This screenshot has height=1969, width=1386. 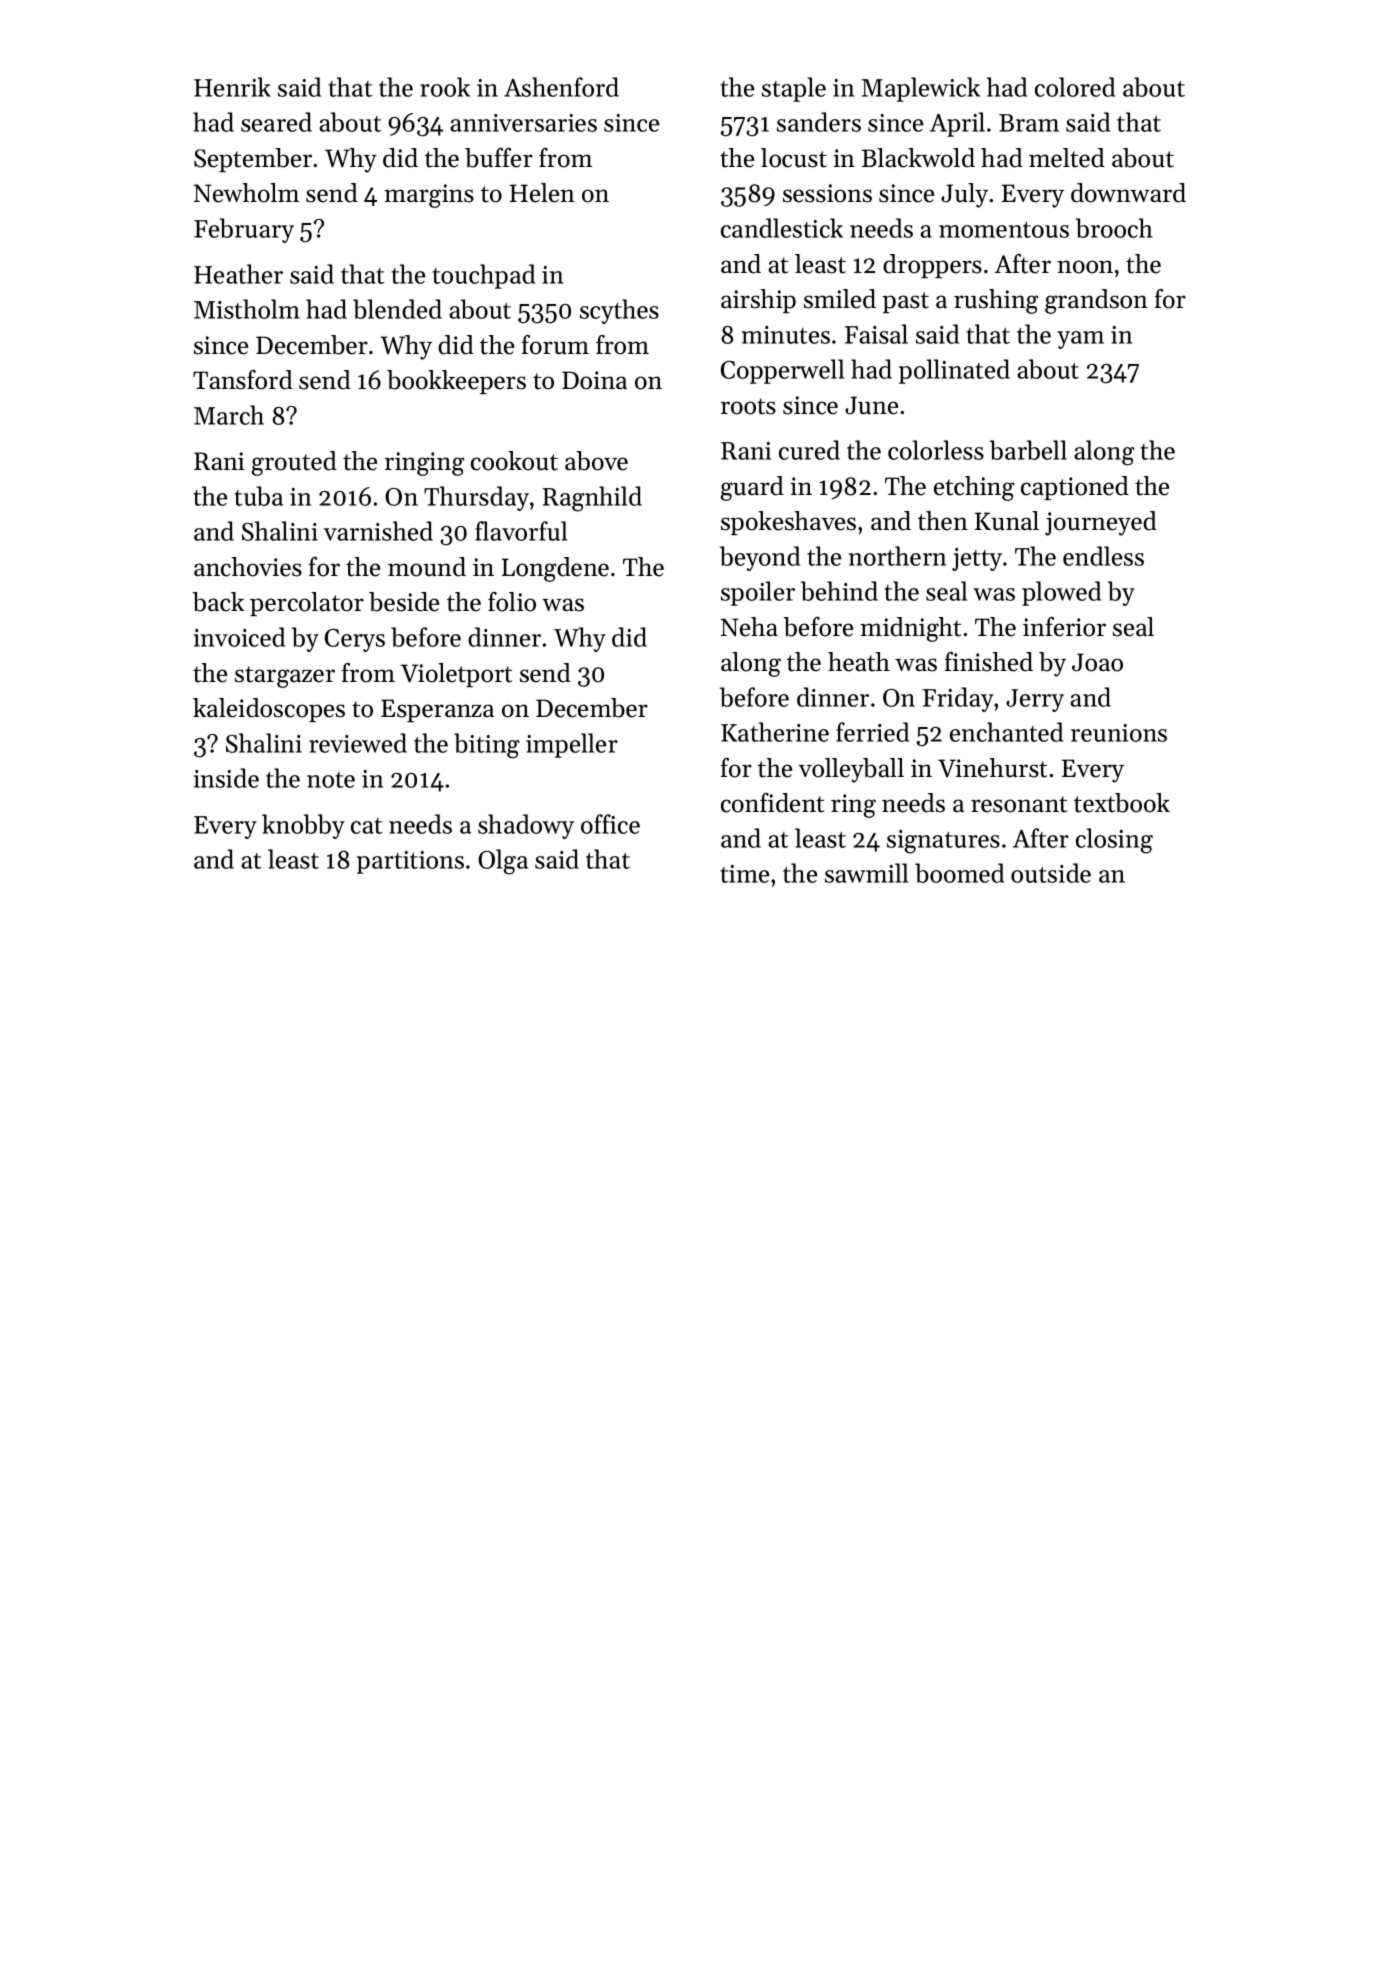 What do you see at coordinates (1029, 123) in the screenshot?
I see `Bram` at bounding box center [1029, 123].
